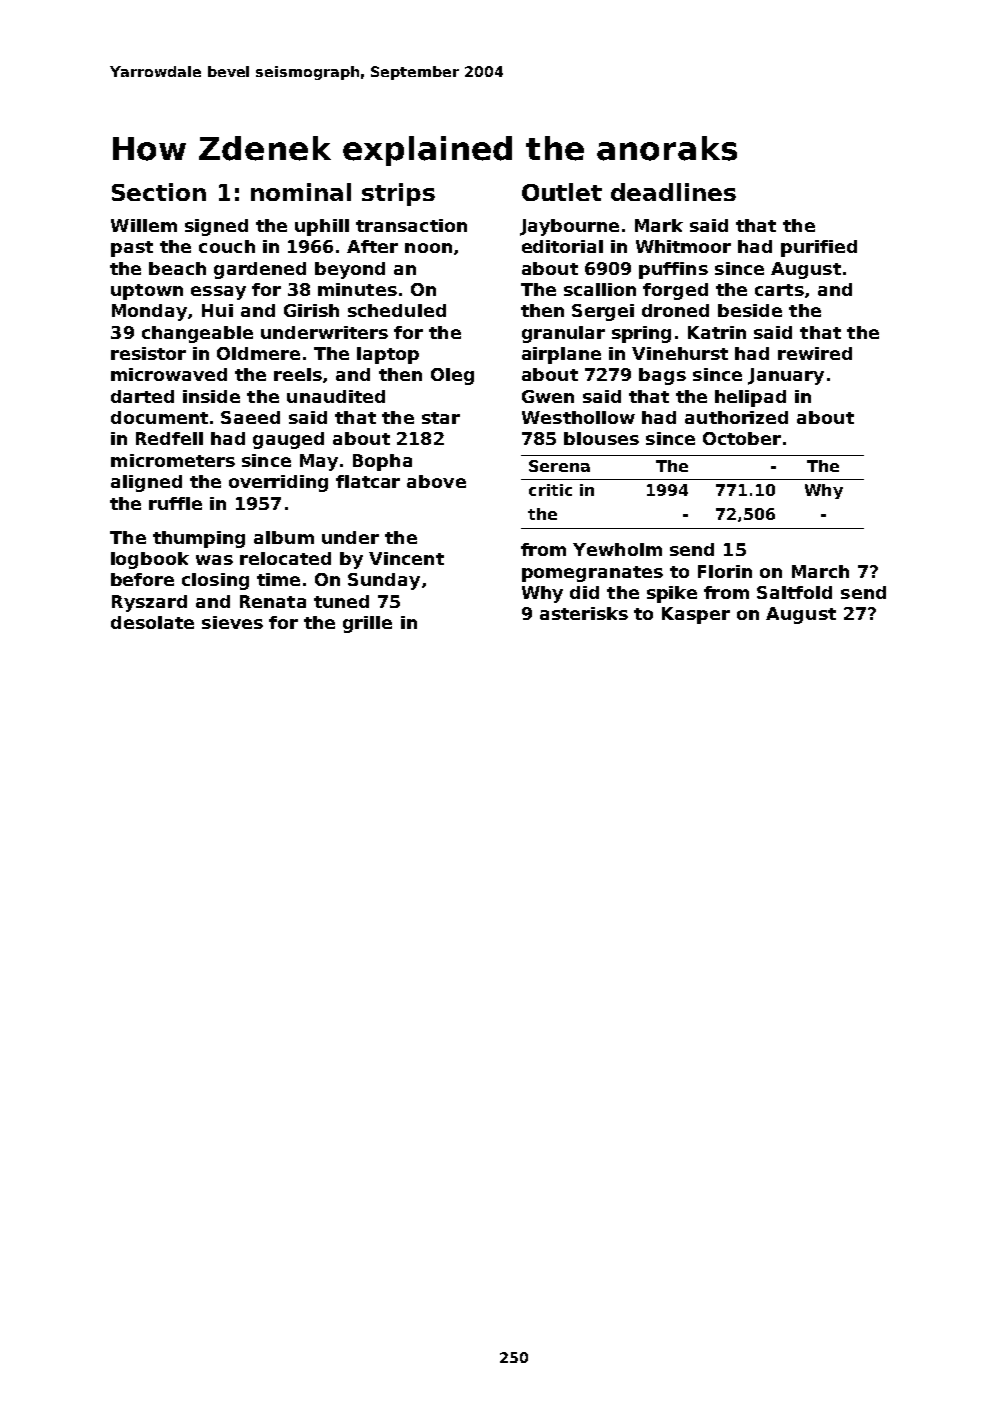 This page has width=998, height=1417. What do you see at coordinates (398, 194) in the page?
I see `strips` at bounding box center [398, 194].
